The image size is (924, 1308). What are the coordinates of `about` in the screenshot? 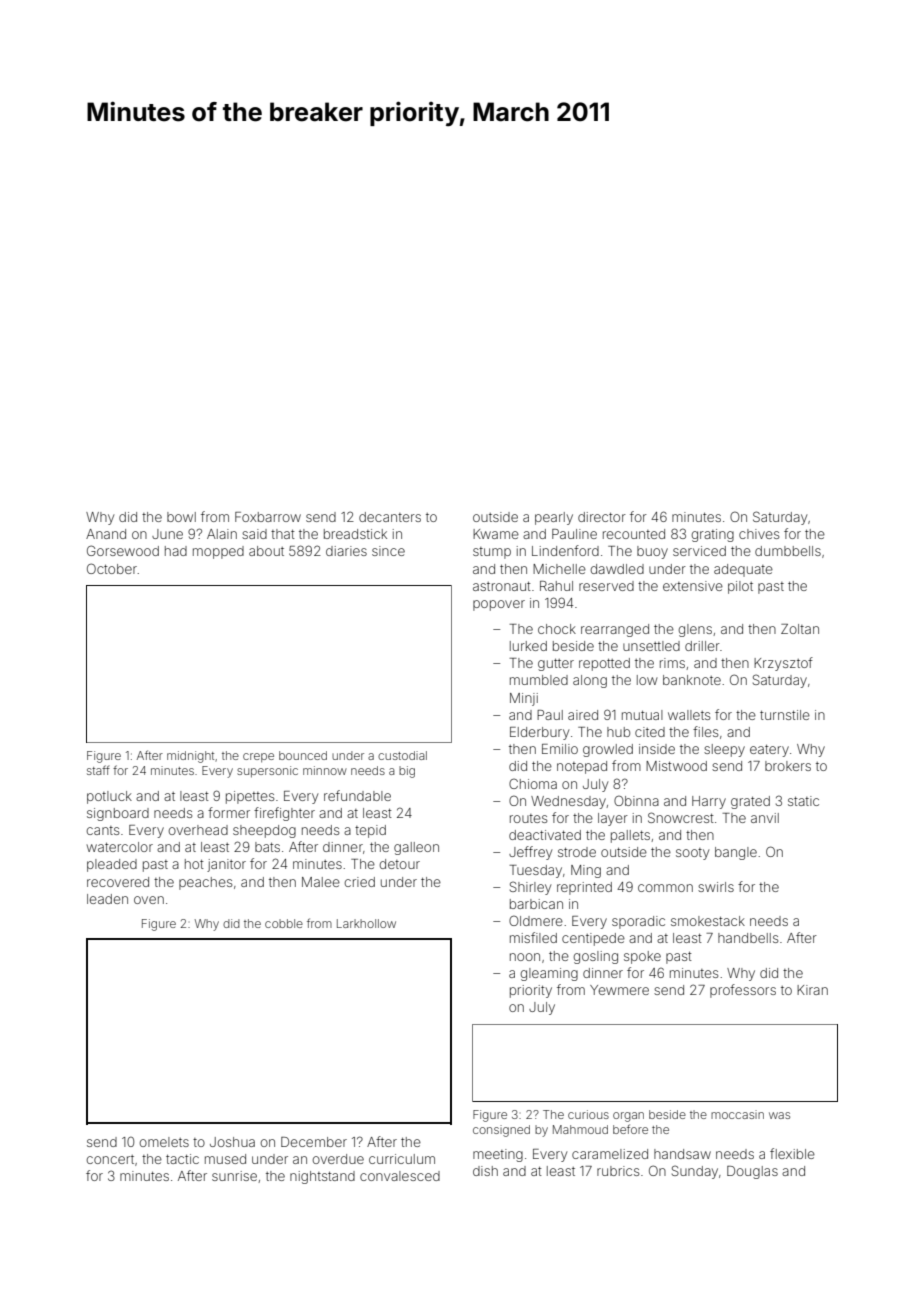 It's located at (266, 551).
